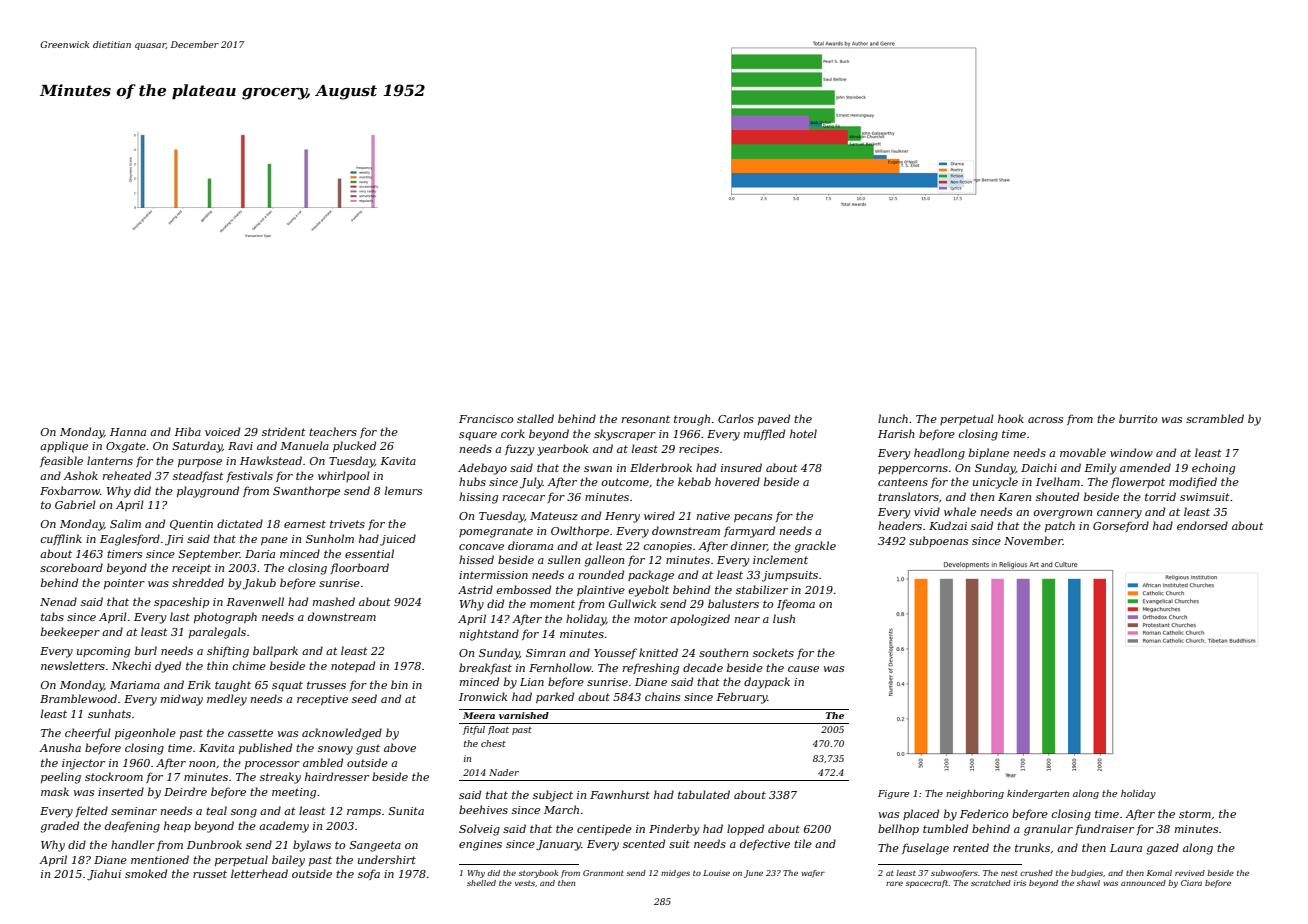  I want to click on neighboring, so click(975, 794).
